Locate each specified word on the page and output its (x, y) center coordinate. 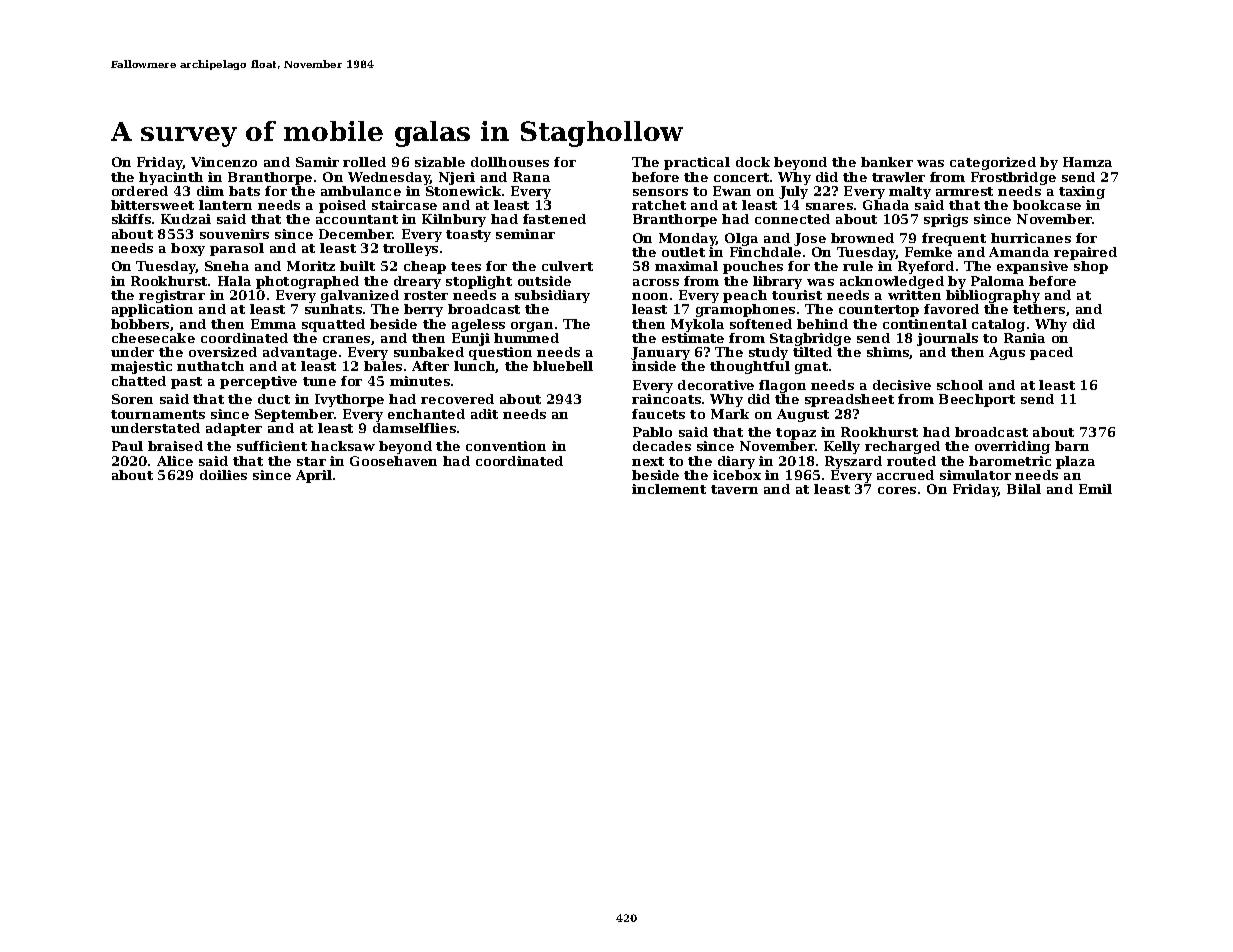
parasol (237, 249)
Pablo (652, 432)
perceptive (258, 382)
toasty (468, 236)
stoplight (479, 282)
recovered (457, 399)
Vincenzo (224, 162)
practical (697, 163)
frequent (954, 239)
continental (925, 324)
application (152, 310)
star (311, 461)
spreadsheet (849, 400)
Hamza (1087, 162)
